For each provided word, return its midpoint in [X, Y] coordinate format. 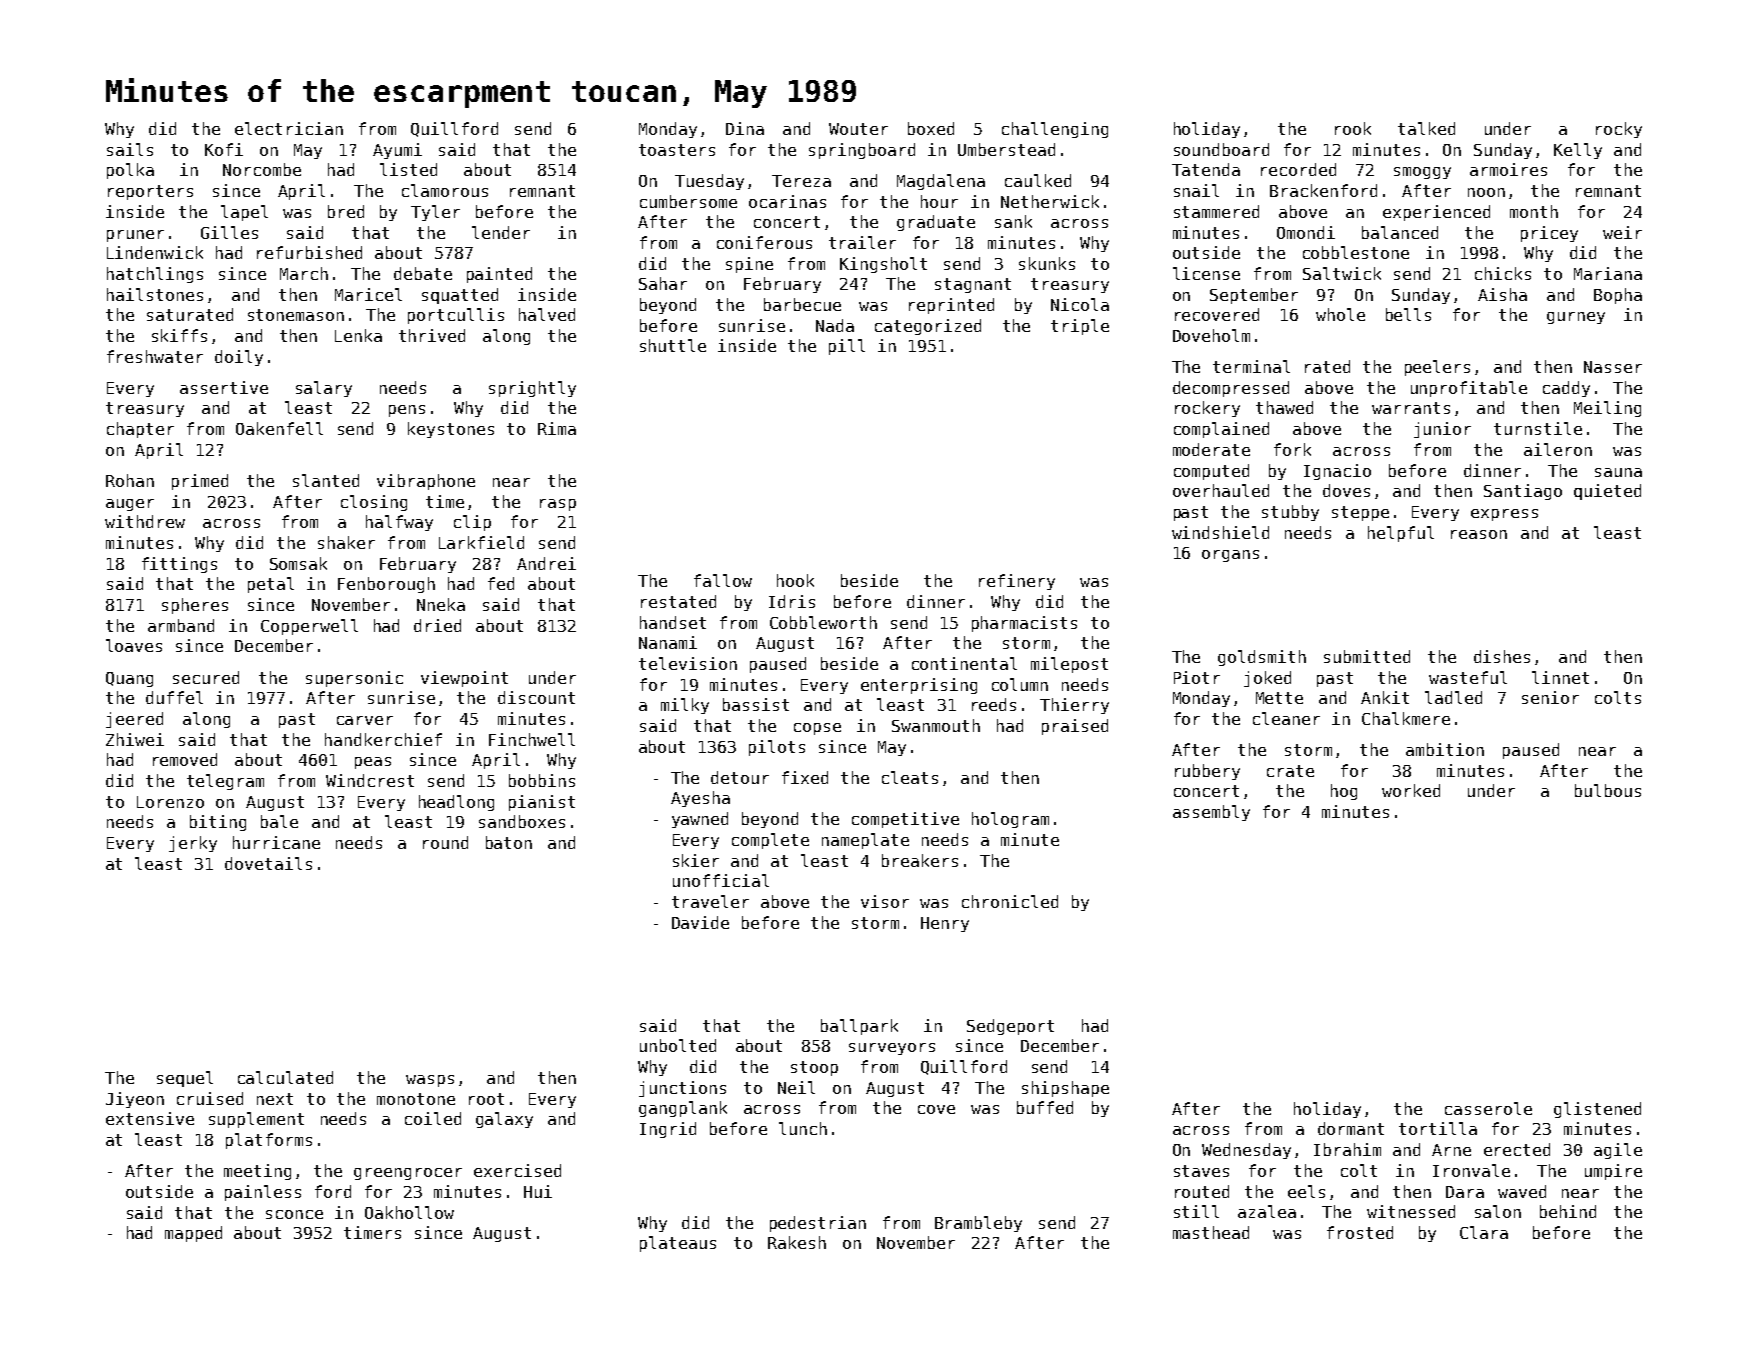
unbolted [678, 1045]
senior [1550, 697]
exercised [517, 1170]
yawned [700, 820]
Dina [745, 128]
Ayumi [397, 151]
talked [1426, 128]
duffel [174, 697]
